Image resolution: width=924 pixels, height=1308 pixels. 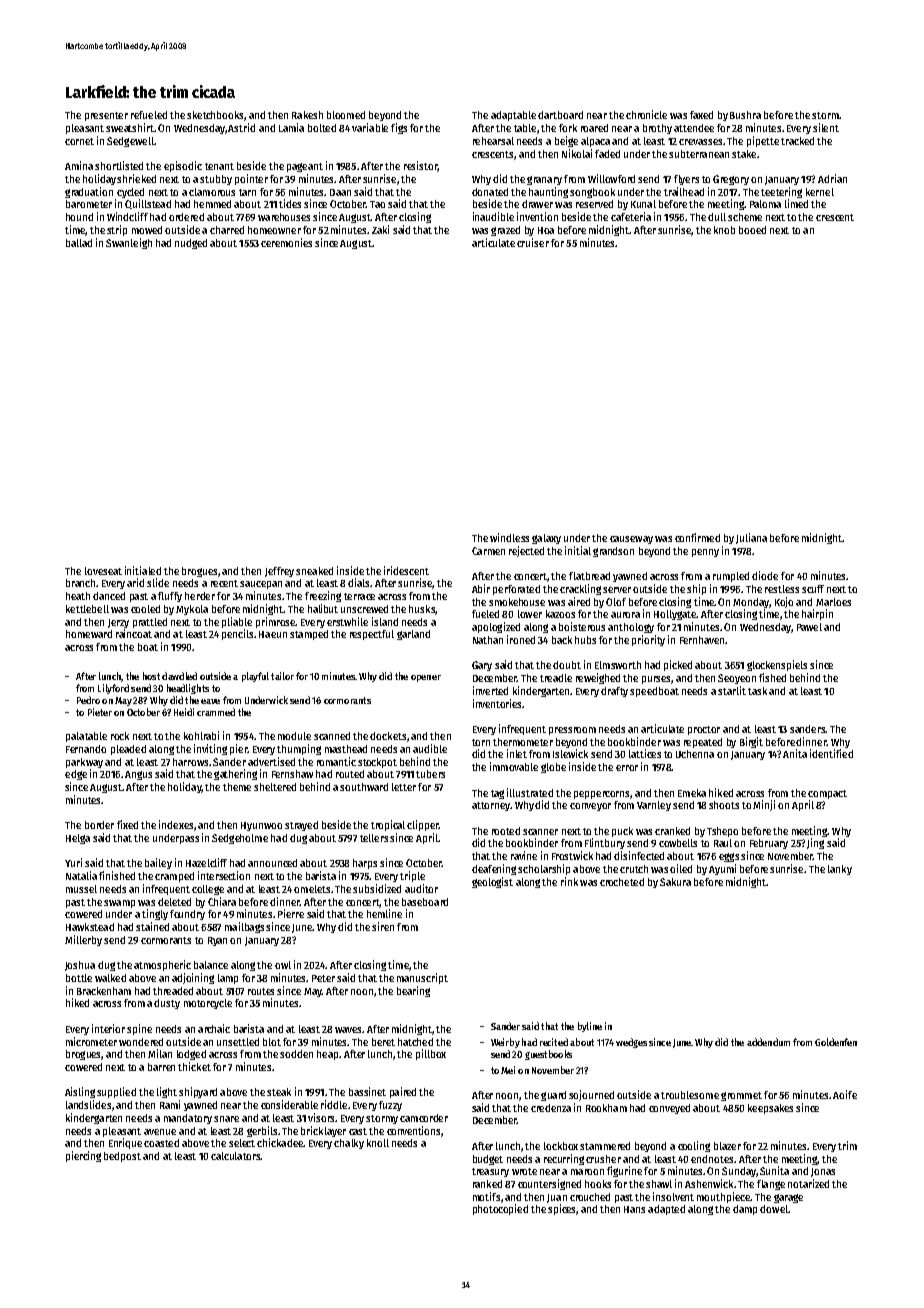 I want to click on fished, so click(x=772, y=677).
